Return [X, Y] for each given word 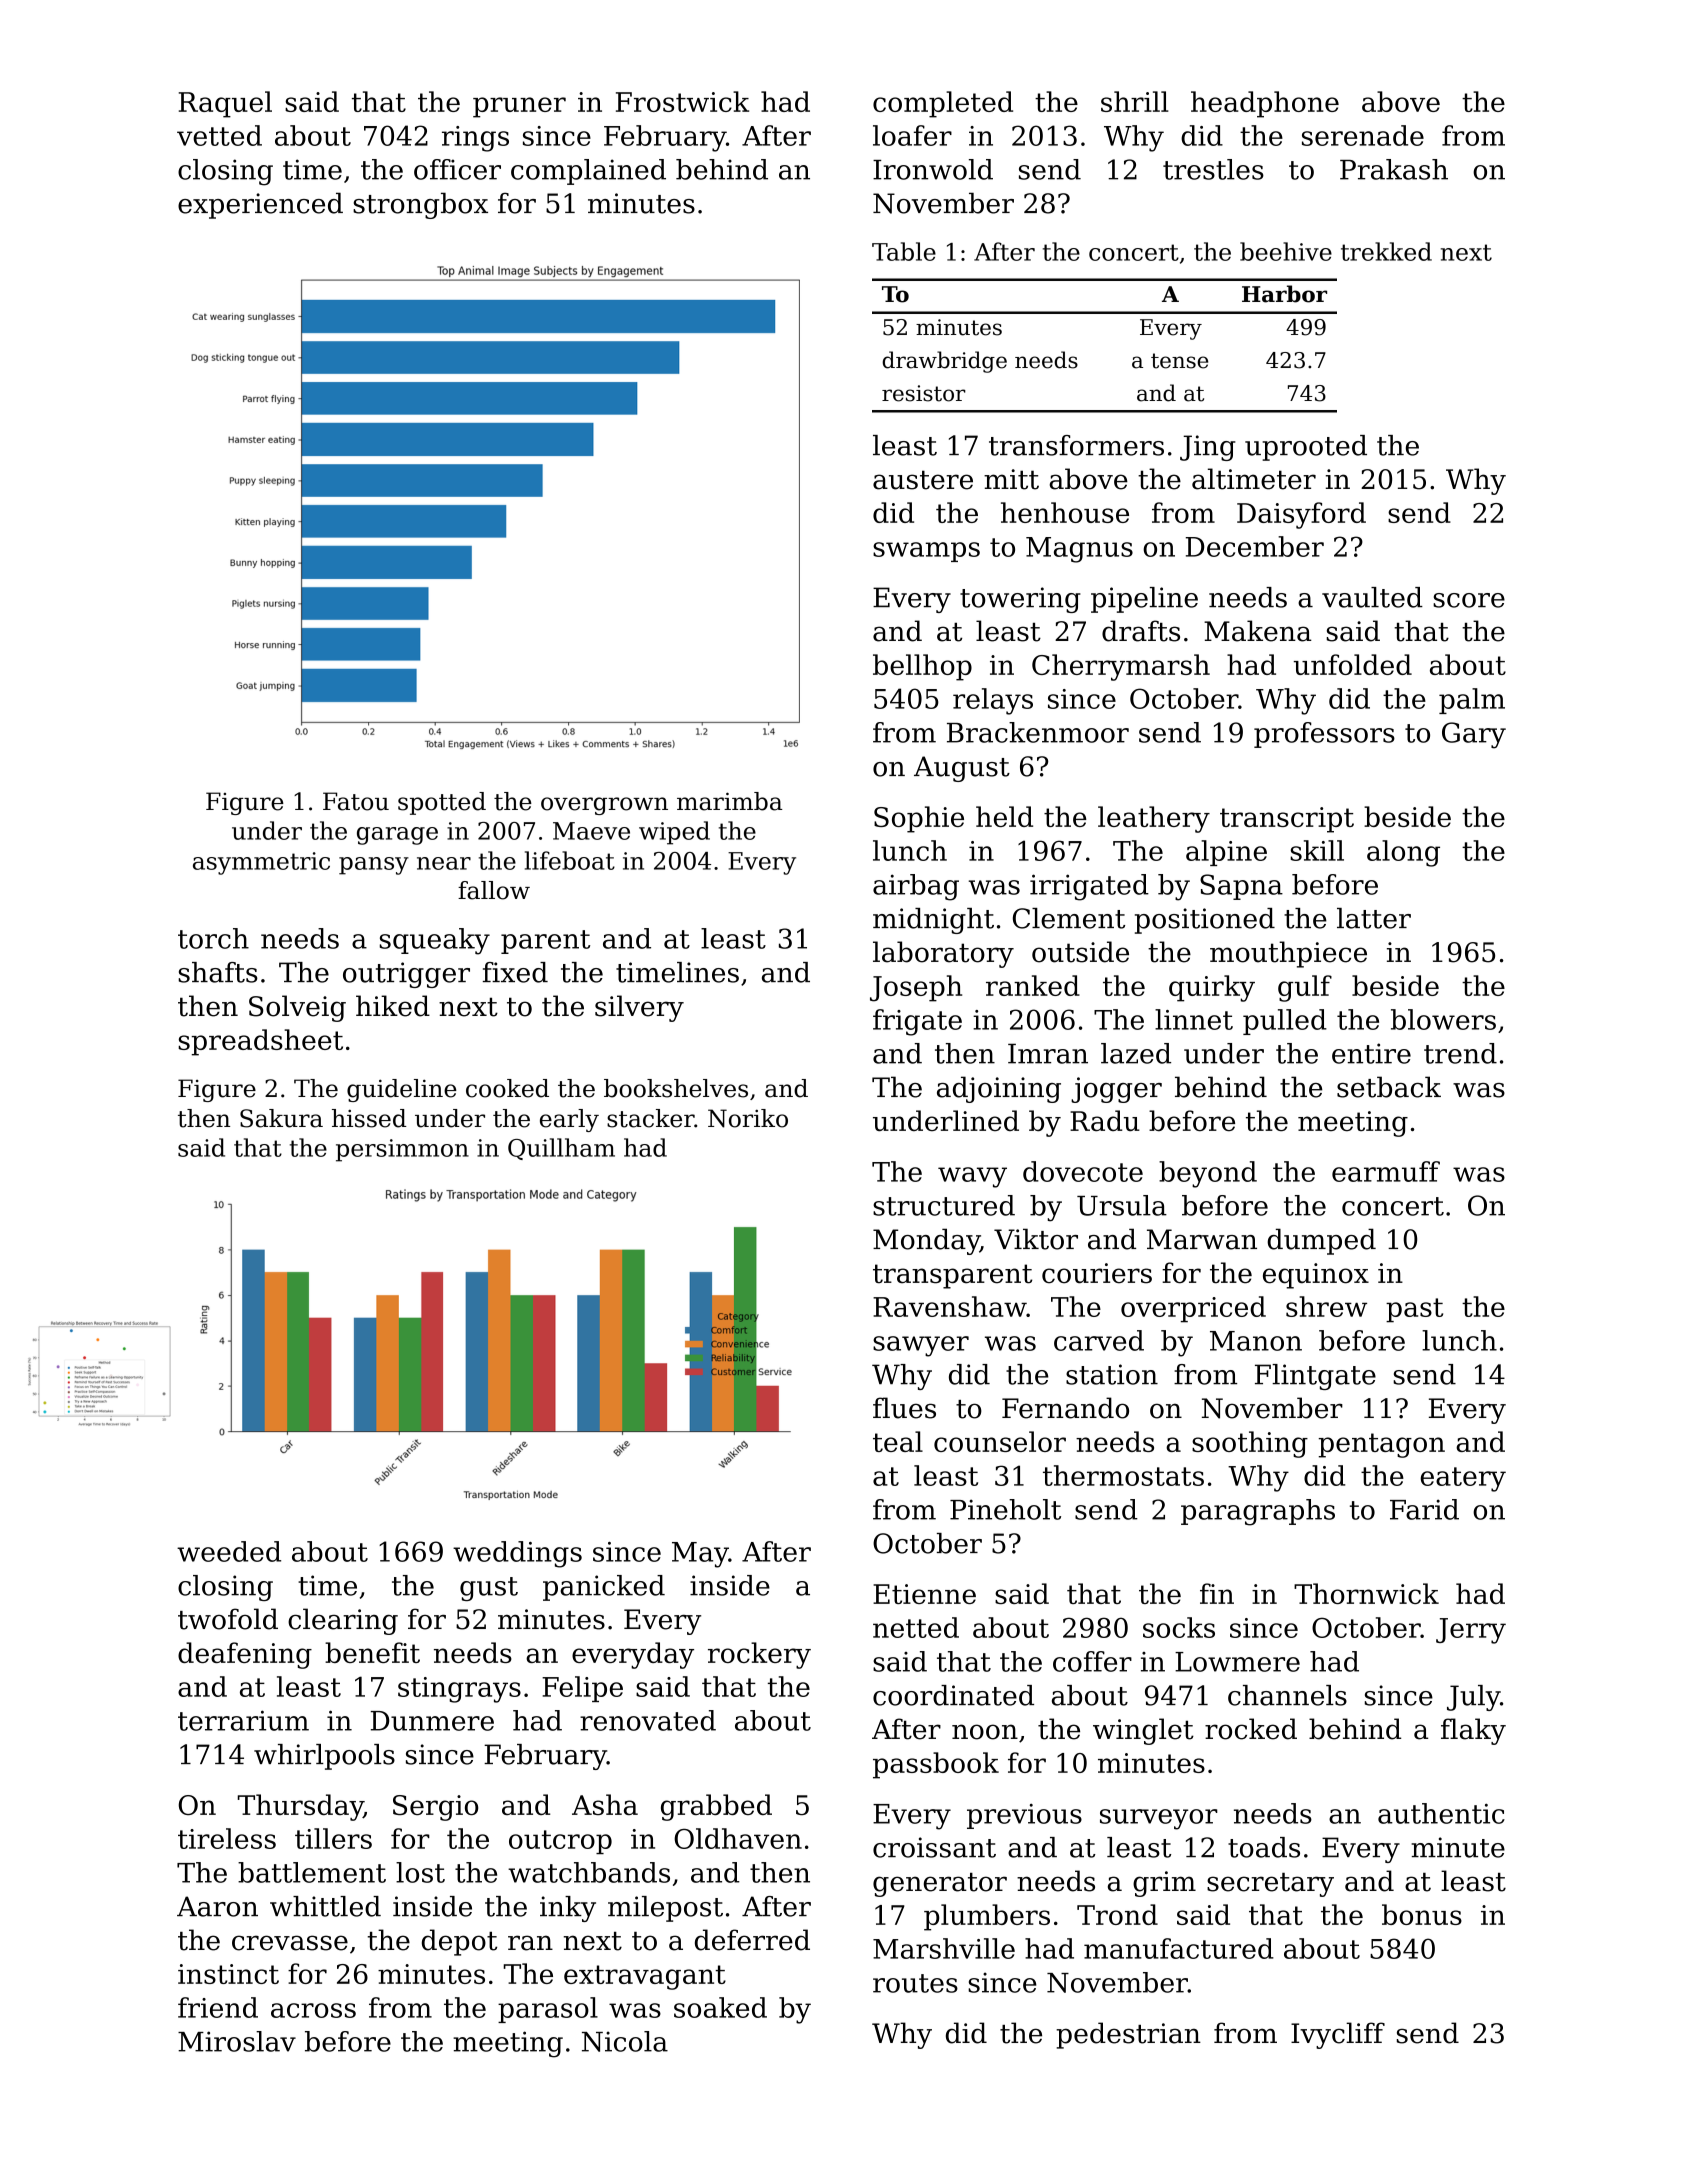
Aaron [217, 1906]
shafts [218, 972]
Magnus [1079, 550]
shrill [1135, 101]
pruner [519, 107]
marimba [729, 801]
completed [943, 104]
